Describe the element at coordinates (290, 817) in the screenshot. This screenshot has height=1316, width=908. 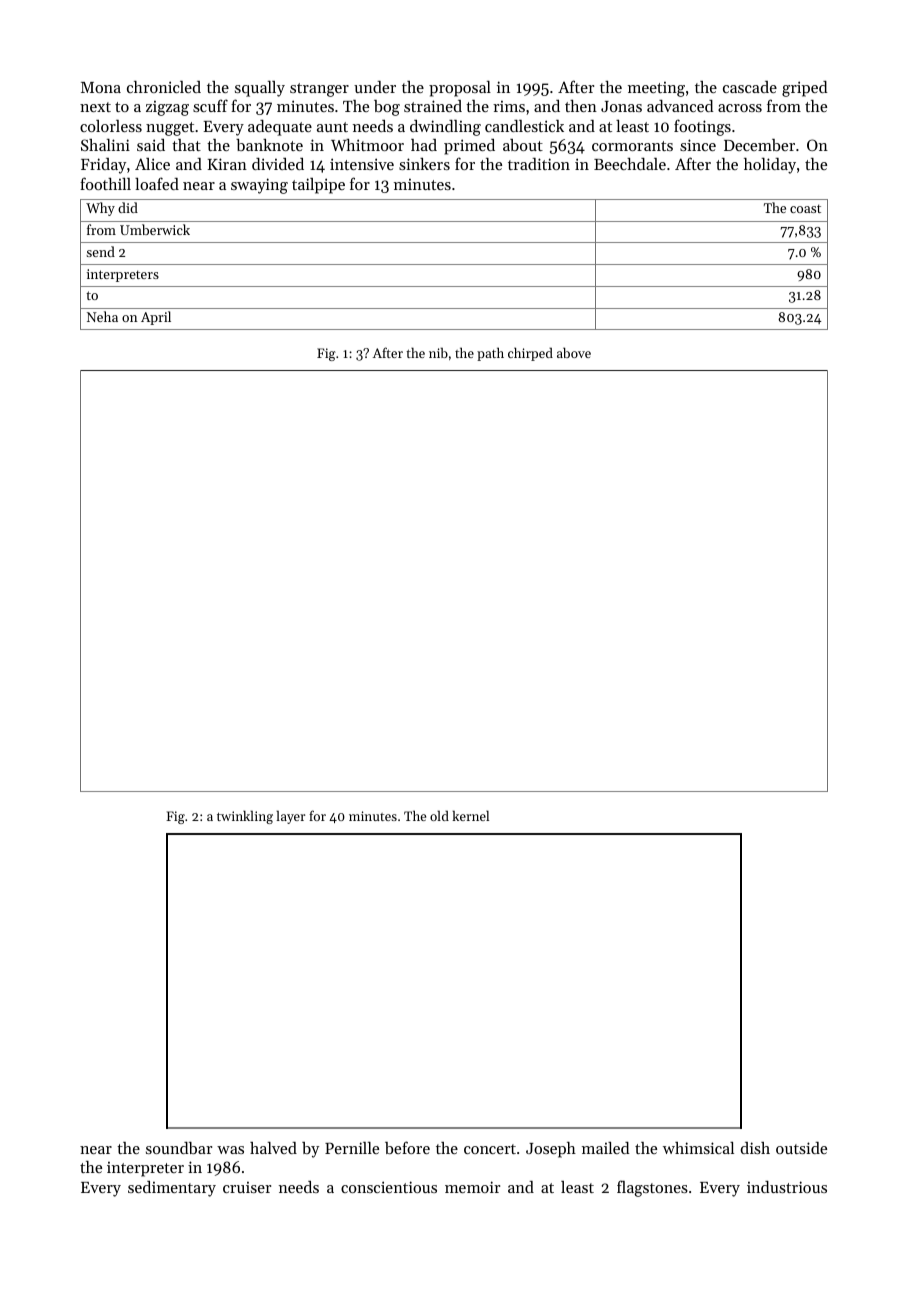
I see `layer` at that location.
